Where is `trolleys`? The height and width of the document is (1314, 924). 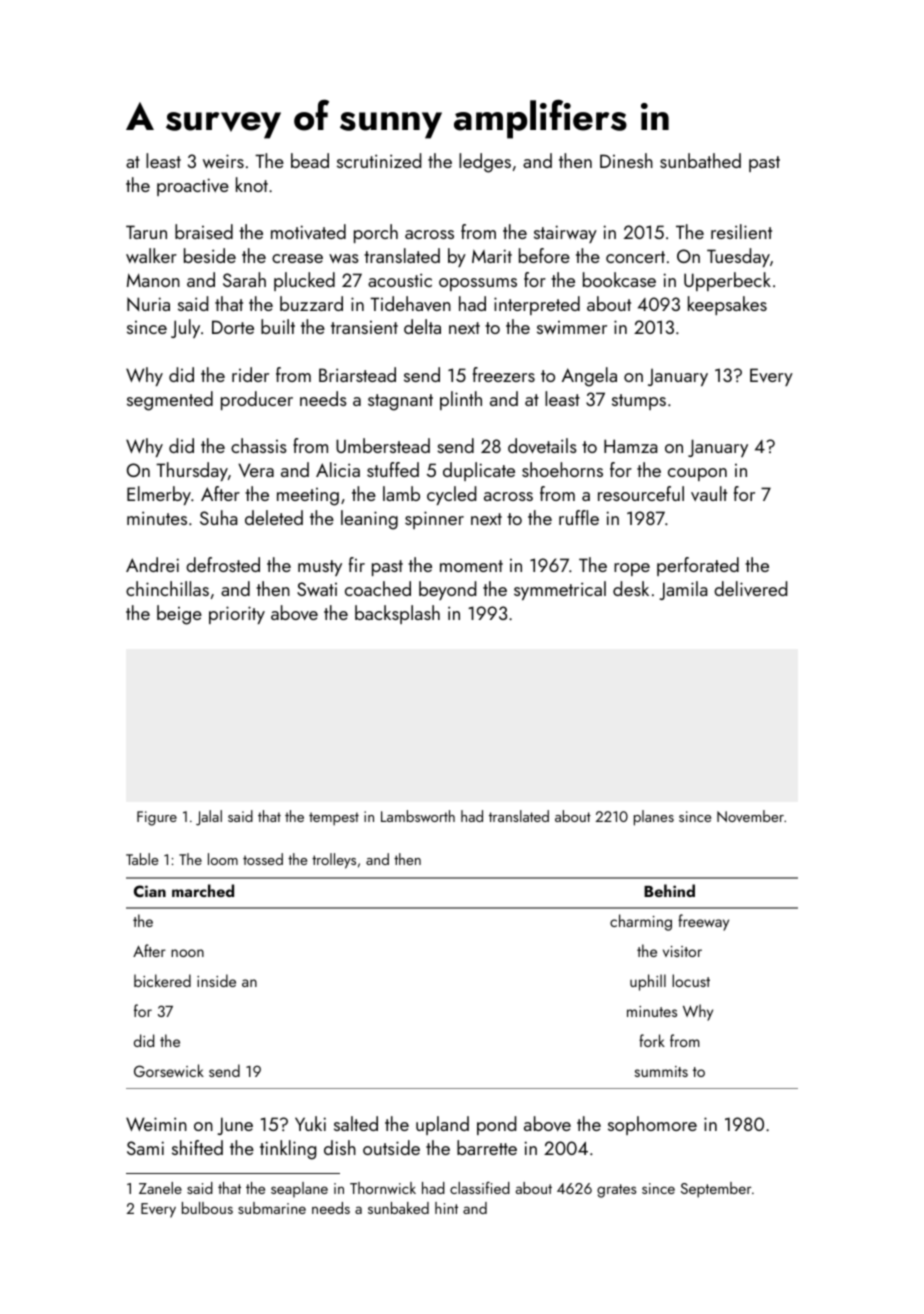
trolleys is located at coordinates (334, 861).
